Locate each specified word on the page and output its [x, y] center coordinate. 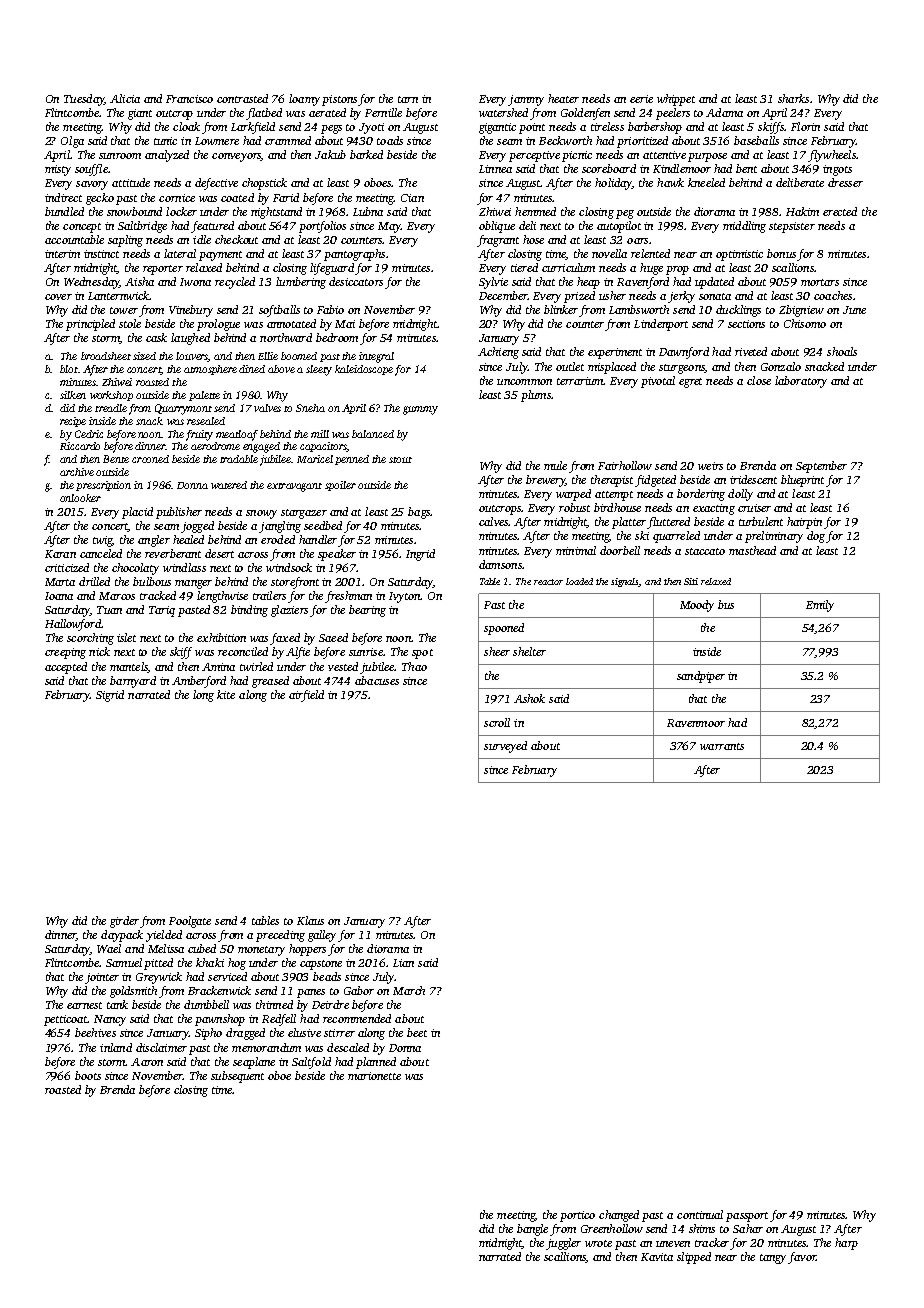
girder [124, 922]
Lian [403, 963]
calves [494, 521]
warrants [722, 746]
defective [216, 184]
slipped [694, 1258]
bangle [532, 1230]
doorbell [620, 550]
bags [419, 513]
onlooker [80, 498]
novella [609, 253]
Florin [805, 126]
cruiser [754, 508]
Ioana [59, 596]
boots [88, 1075]
